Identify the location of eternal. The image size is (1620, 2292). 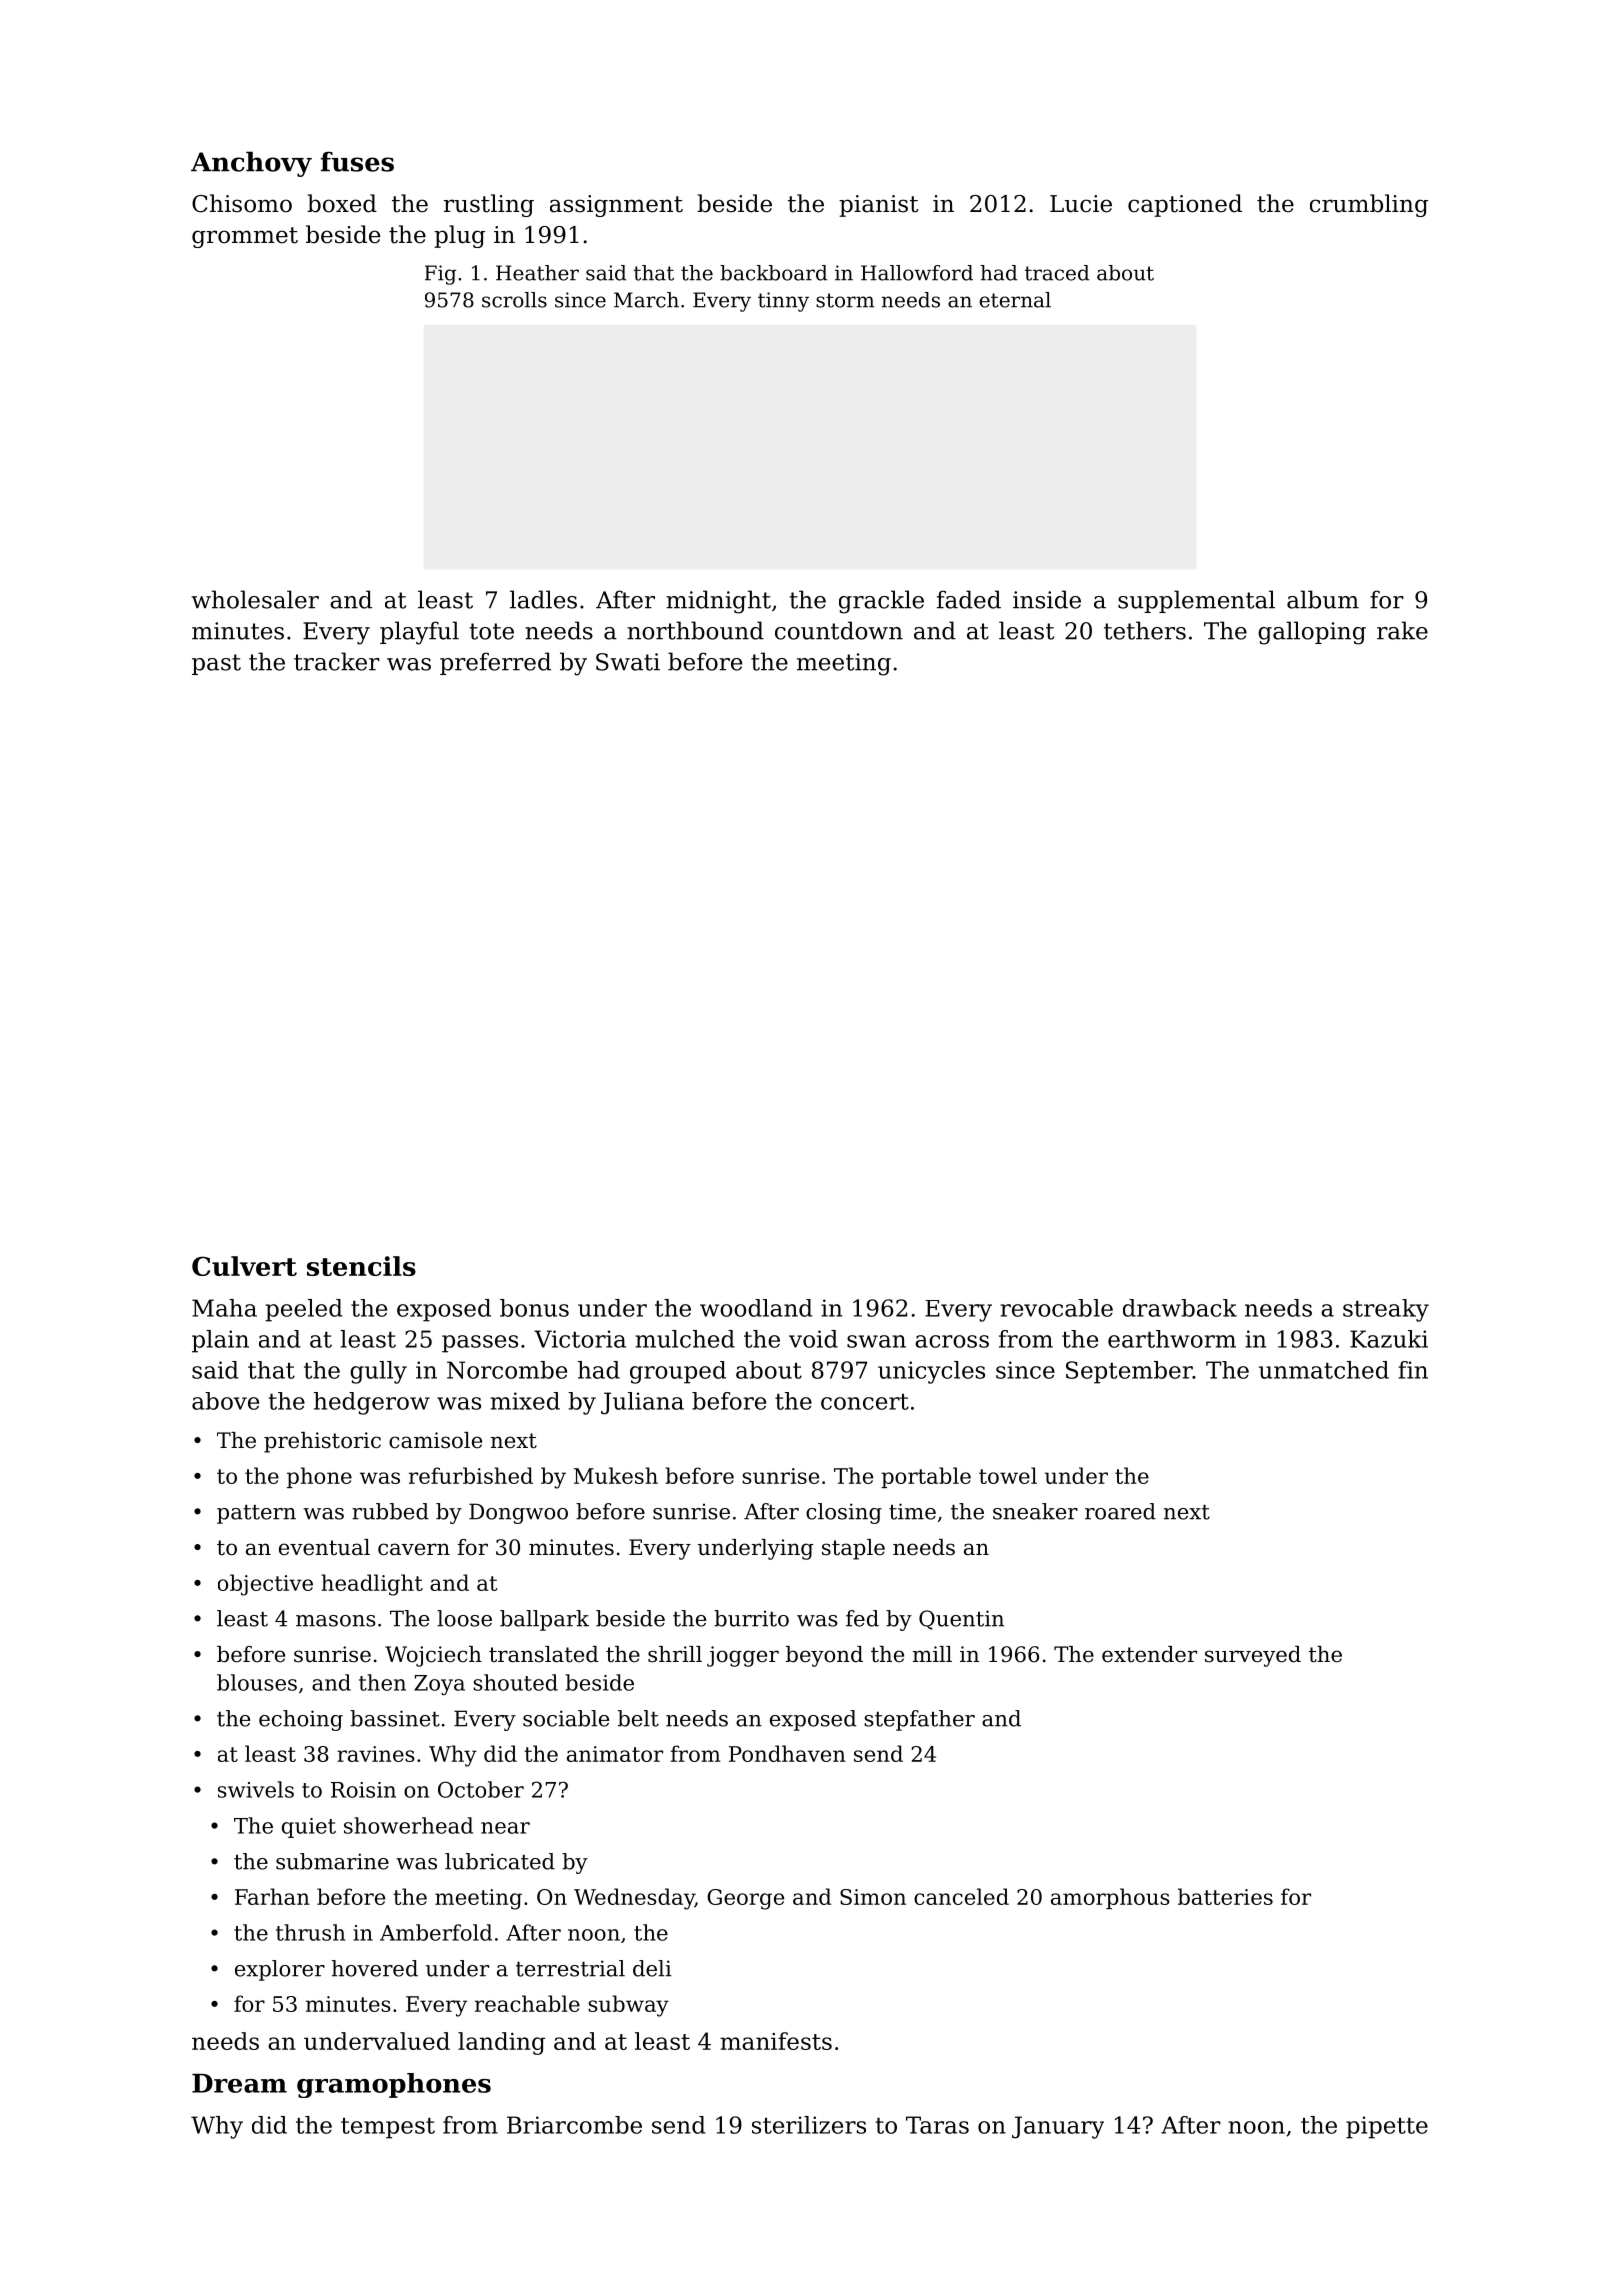
(1015, 300).
